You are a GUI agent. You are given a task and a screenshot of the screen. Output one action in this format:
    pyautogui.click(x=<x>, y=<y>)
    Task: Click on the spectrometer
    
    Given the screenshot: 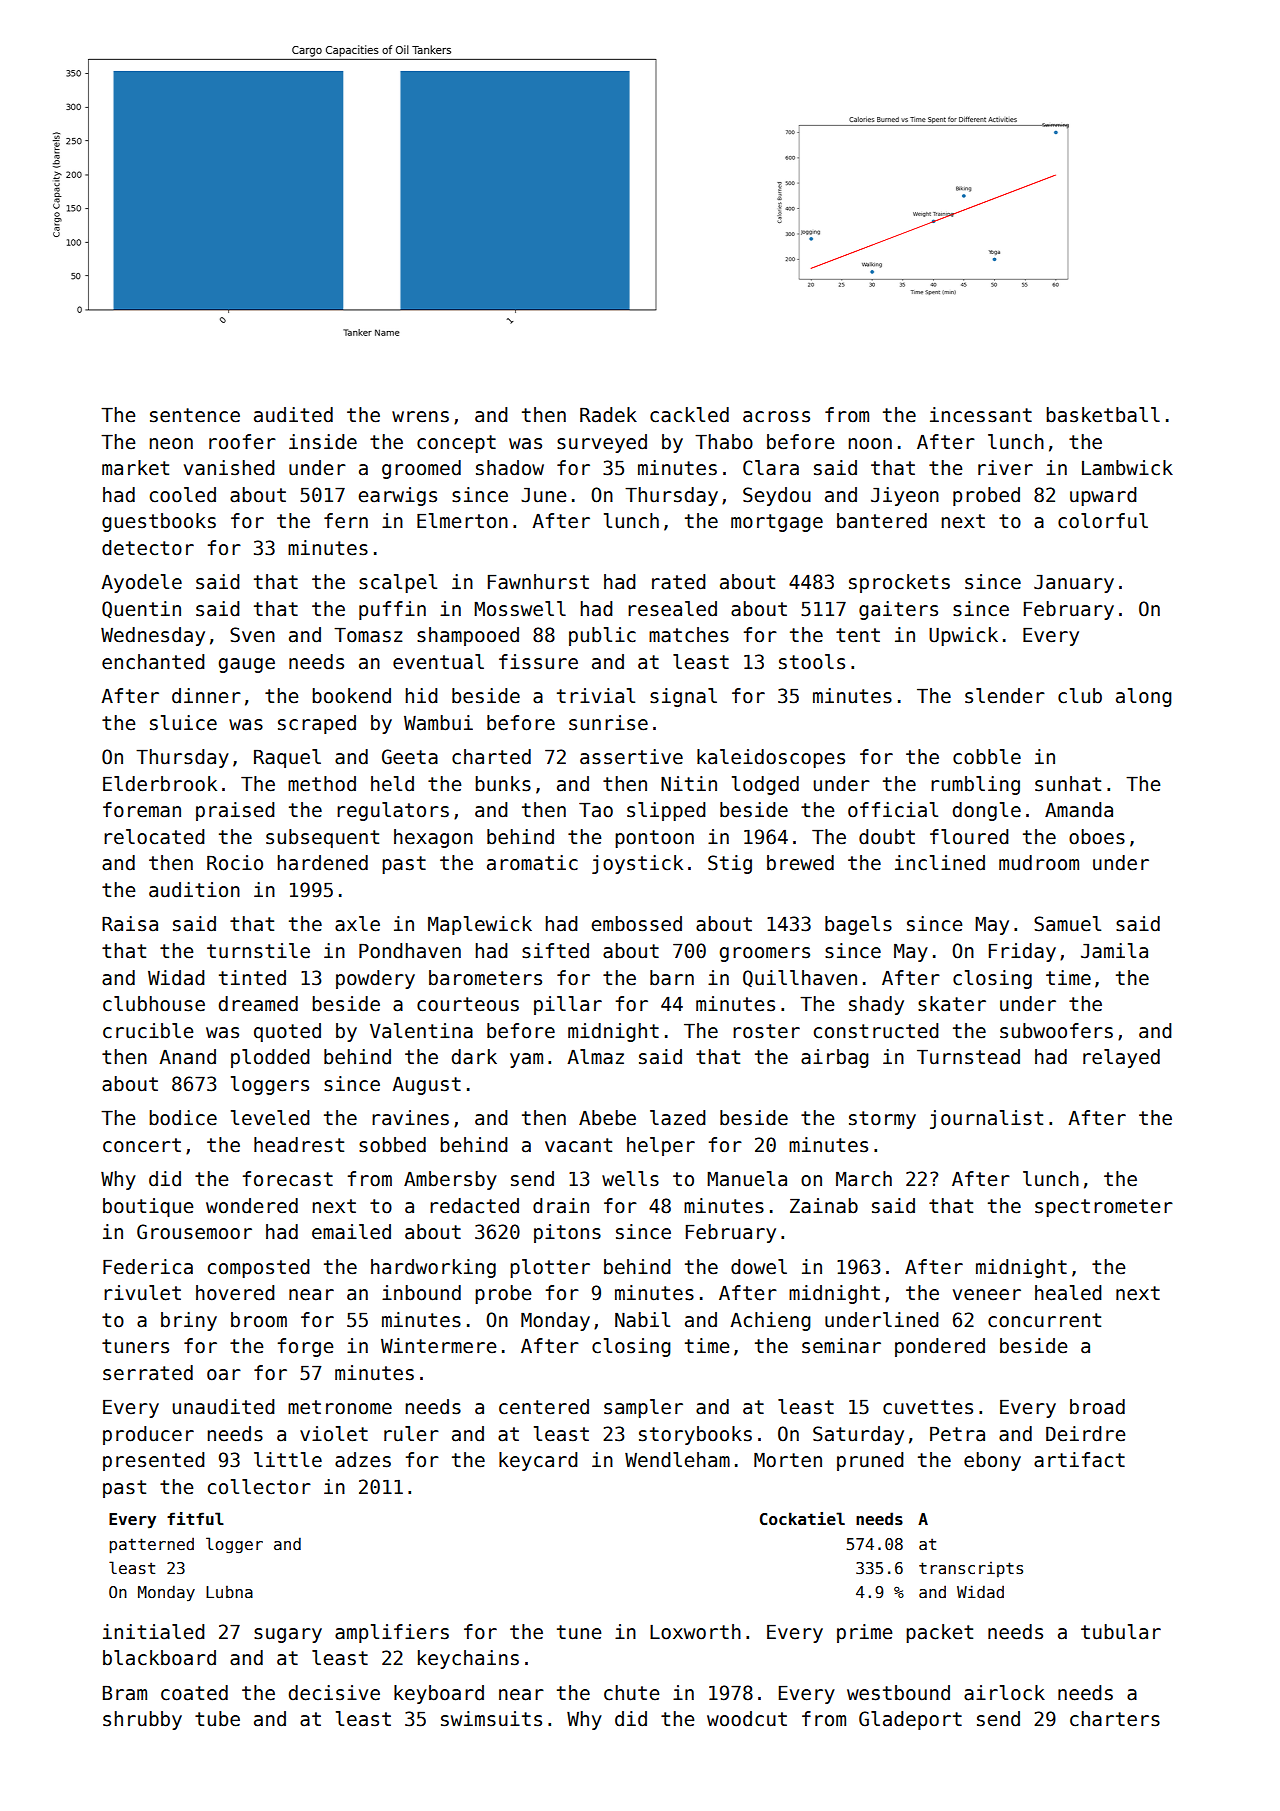 What is the action you would take?
    pyautogui.click(x=1104, y=1208)
